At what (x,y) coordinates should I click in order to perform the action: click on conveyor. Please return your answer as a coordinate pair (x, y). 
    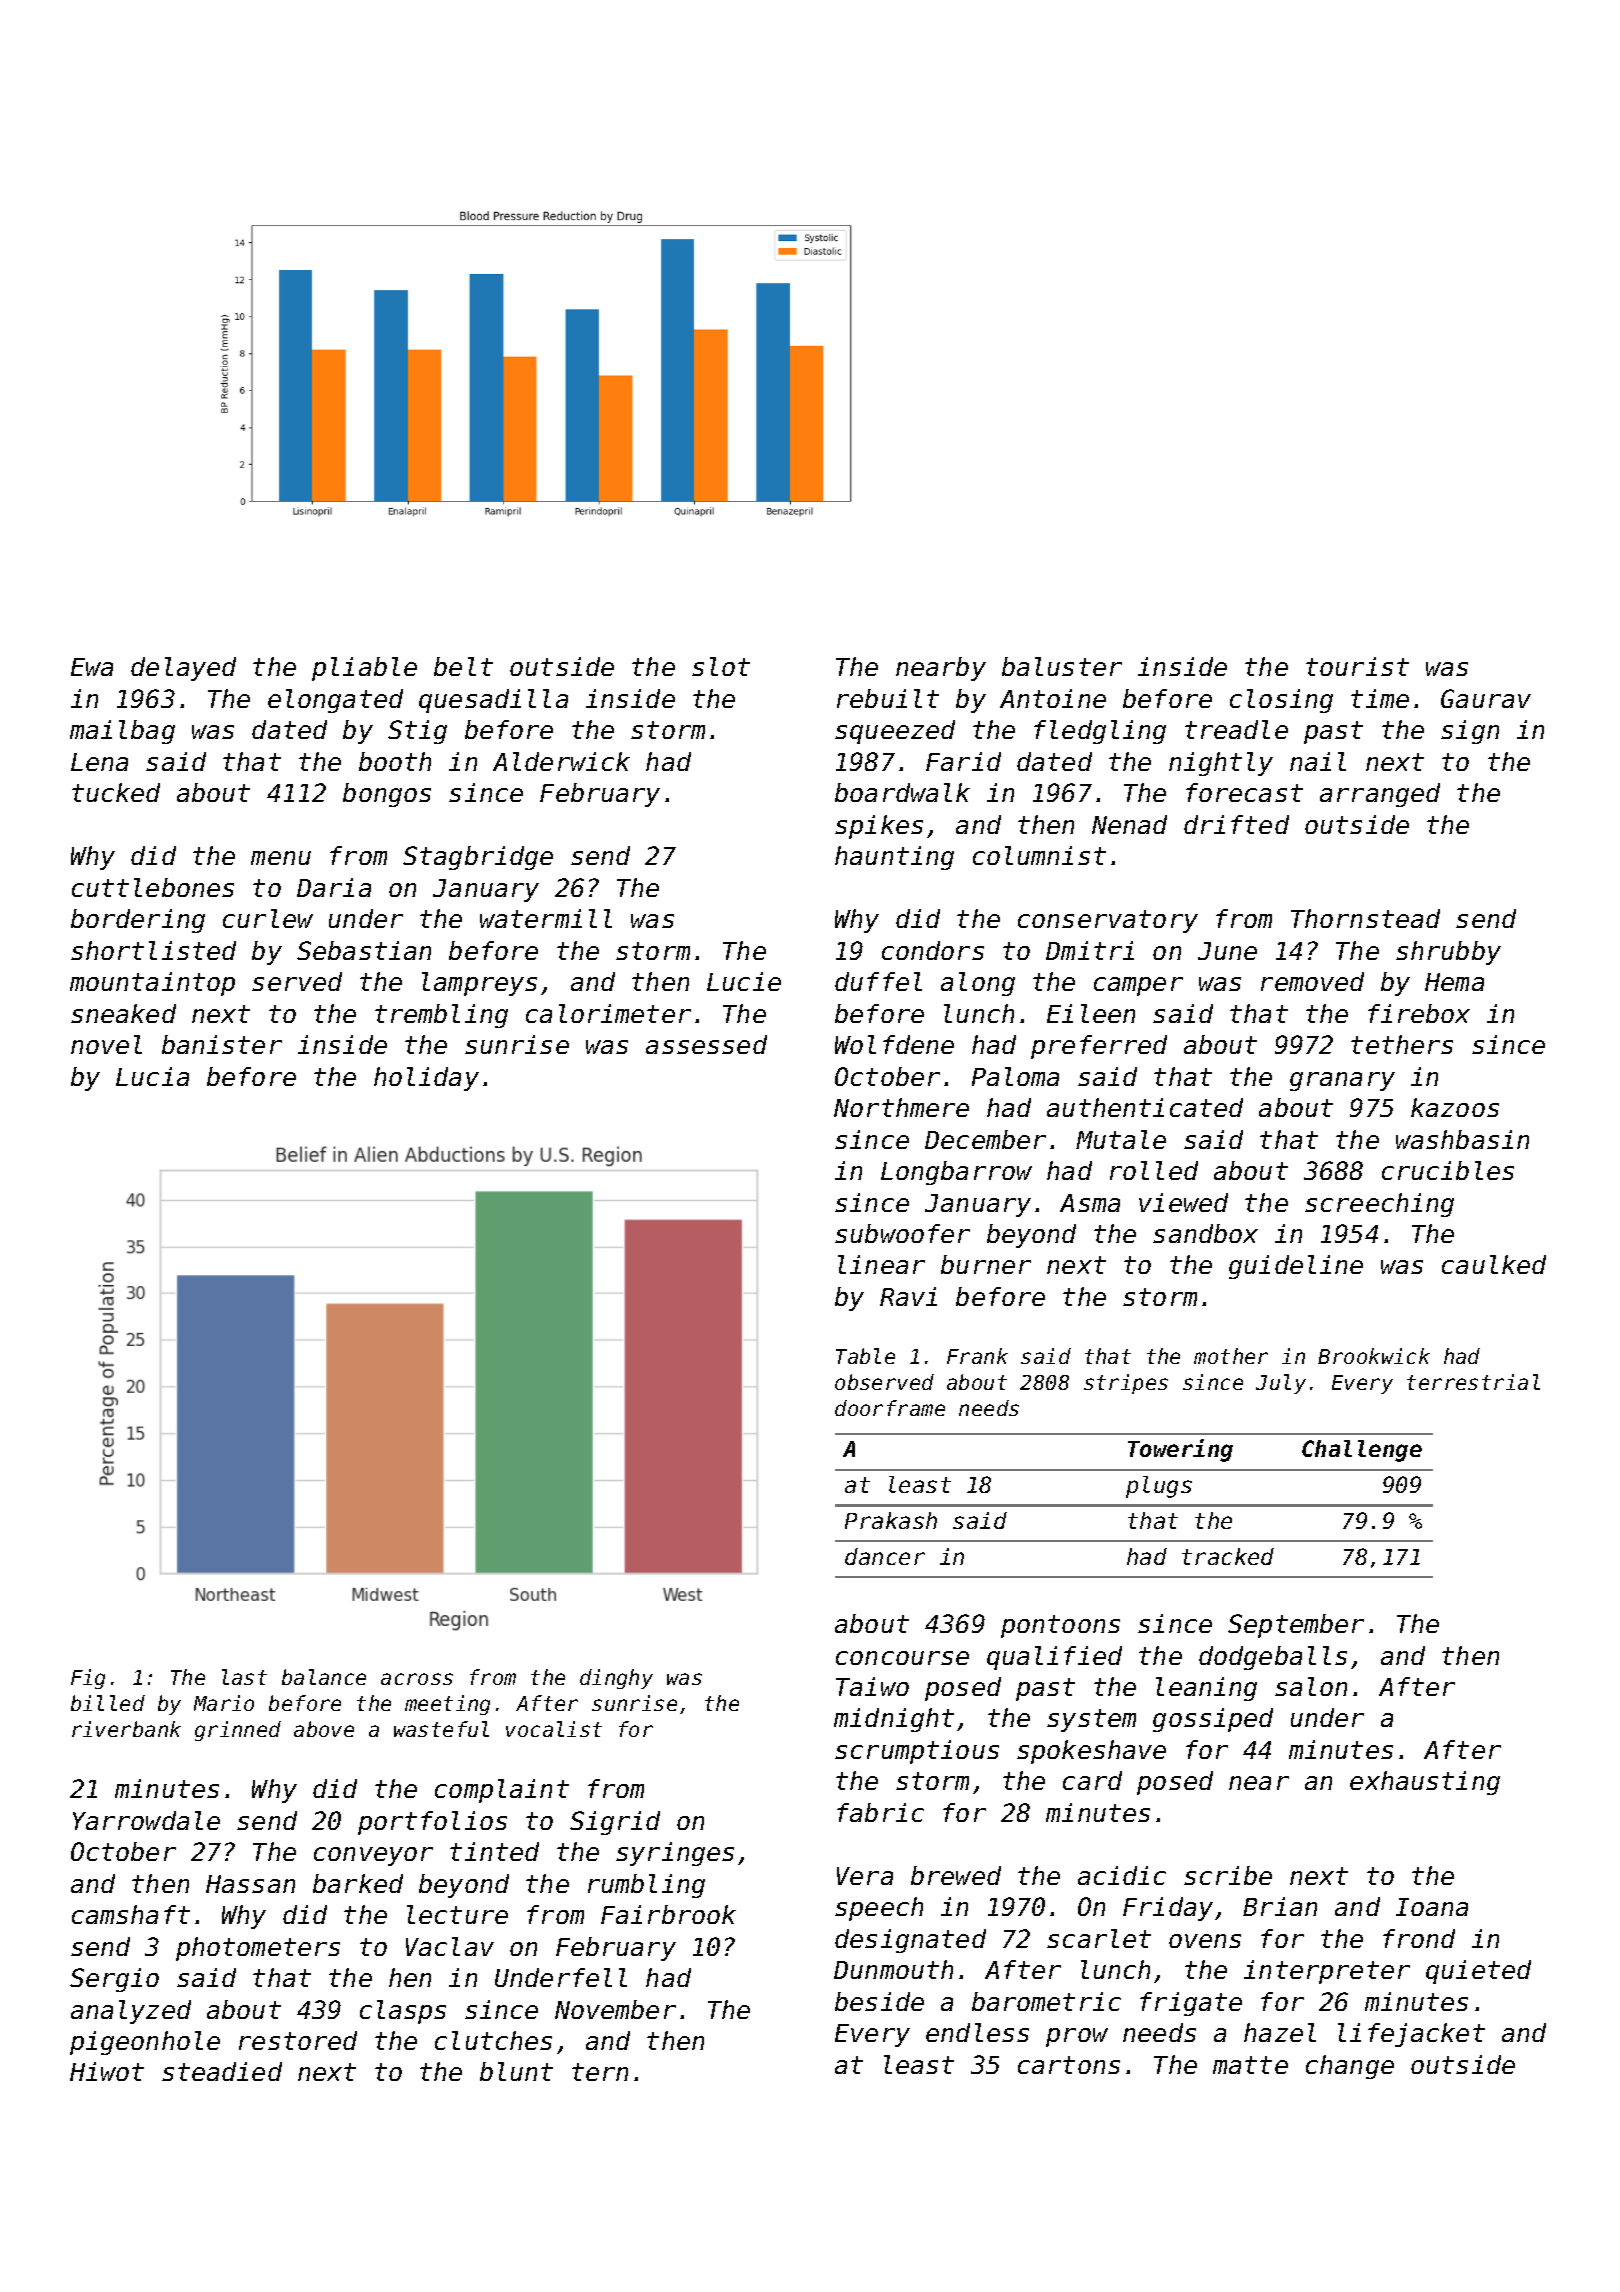
    Looking at the image, I should click on (373, 1856).
